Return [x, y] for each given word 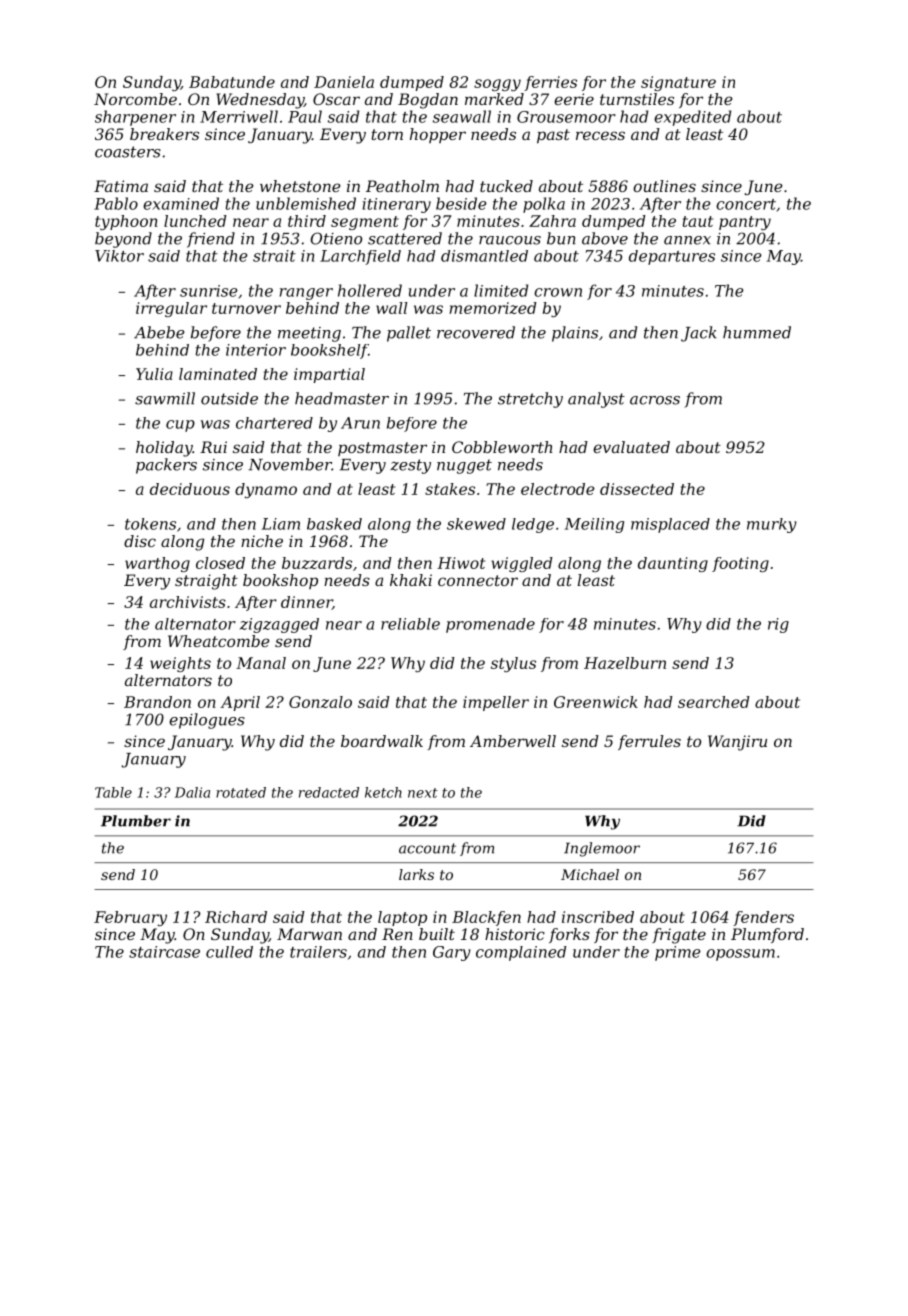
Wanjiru [737, 743]
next [423, 793]
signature [678, 83]
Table [113, 792]
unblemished [306, 203]
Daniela [344, 82]
